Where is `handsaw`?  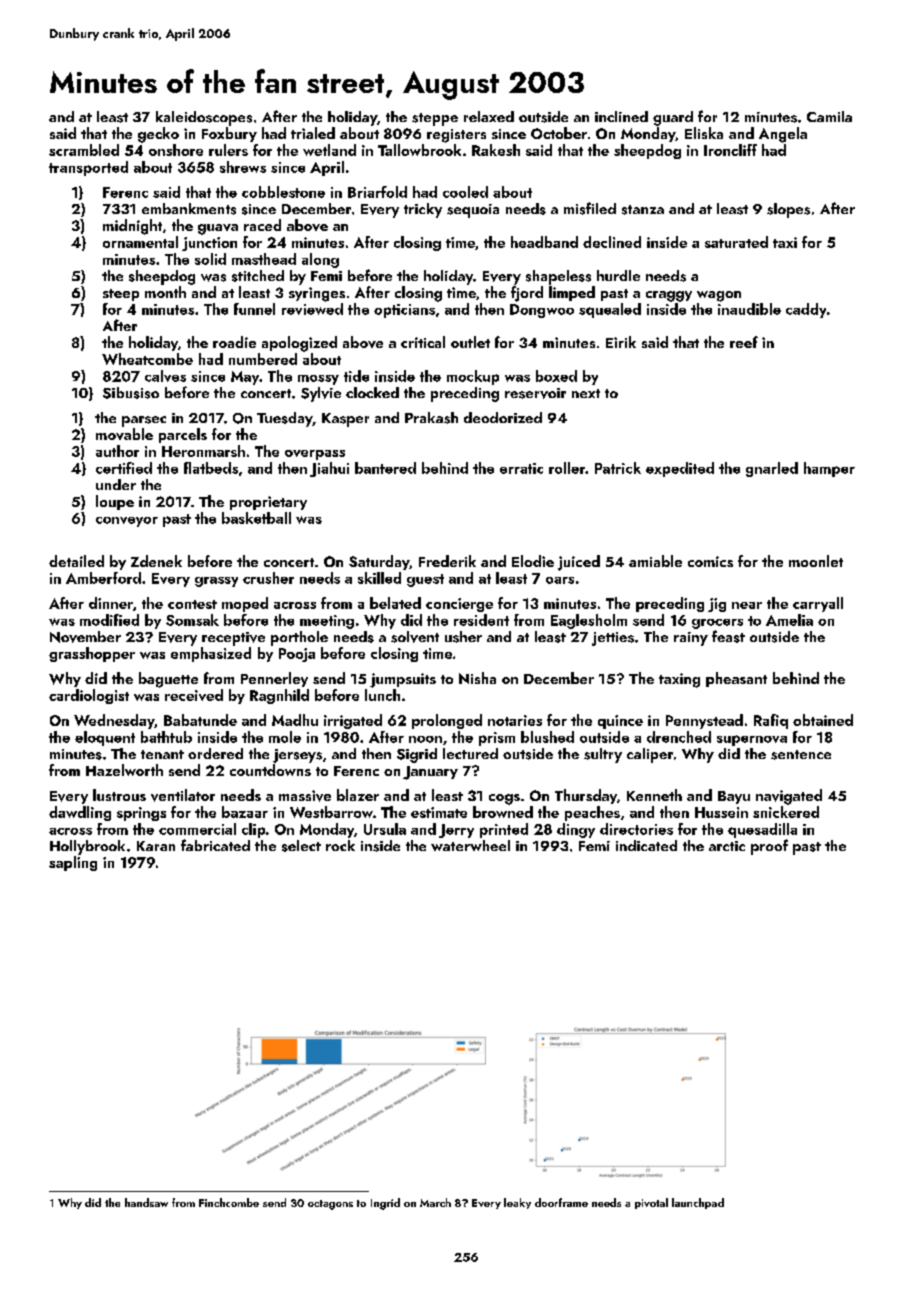
handsaw is located at coordinates (146, 1202).
